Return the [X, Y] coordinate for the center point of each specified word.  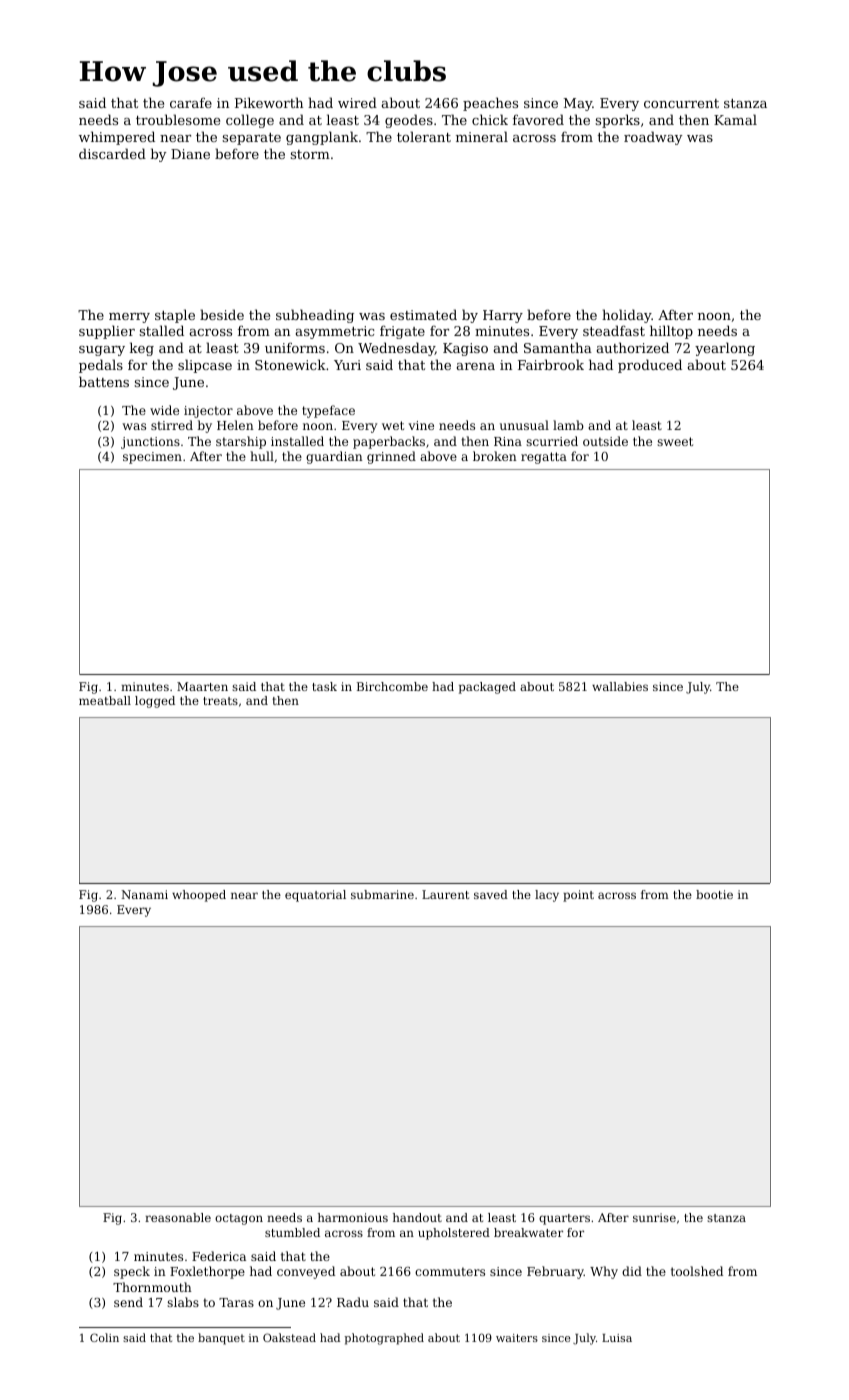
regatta [544, 458]
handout [417, 1217]
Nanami [144, 894]
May [578, 104]
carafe [191, 102]
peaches [490, 104]
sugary [102, 351]
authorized [633, 347]
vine [421, 425]
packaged [487, 688]
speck [132, 1272]
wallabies [620, 686]
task [324, 686]
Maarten [202, 686]
